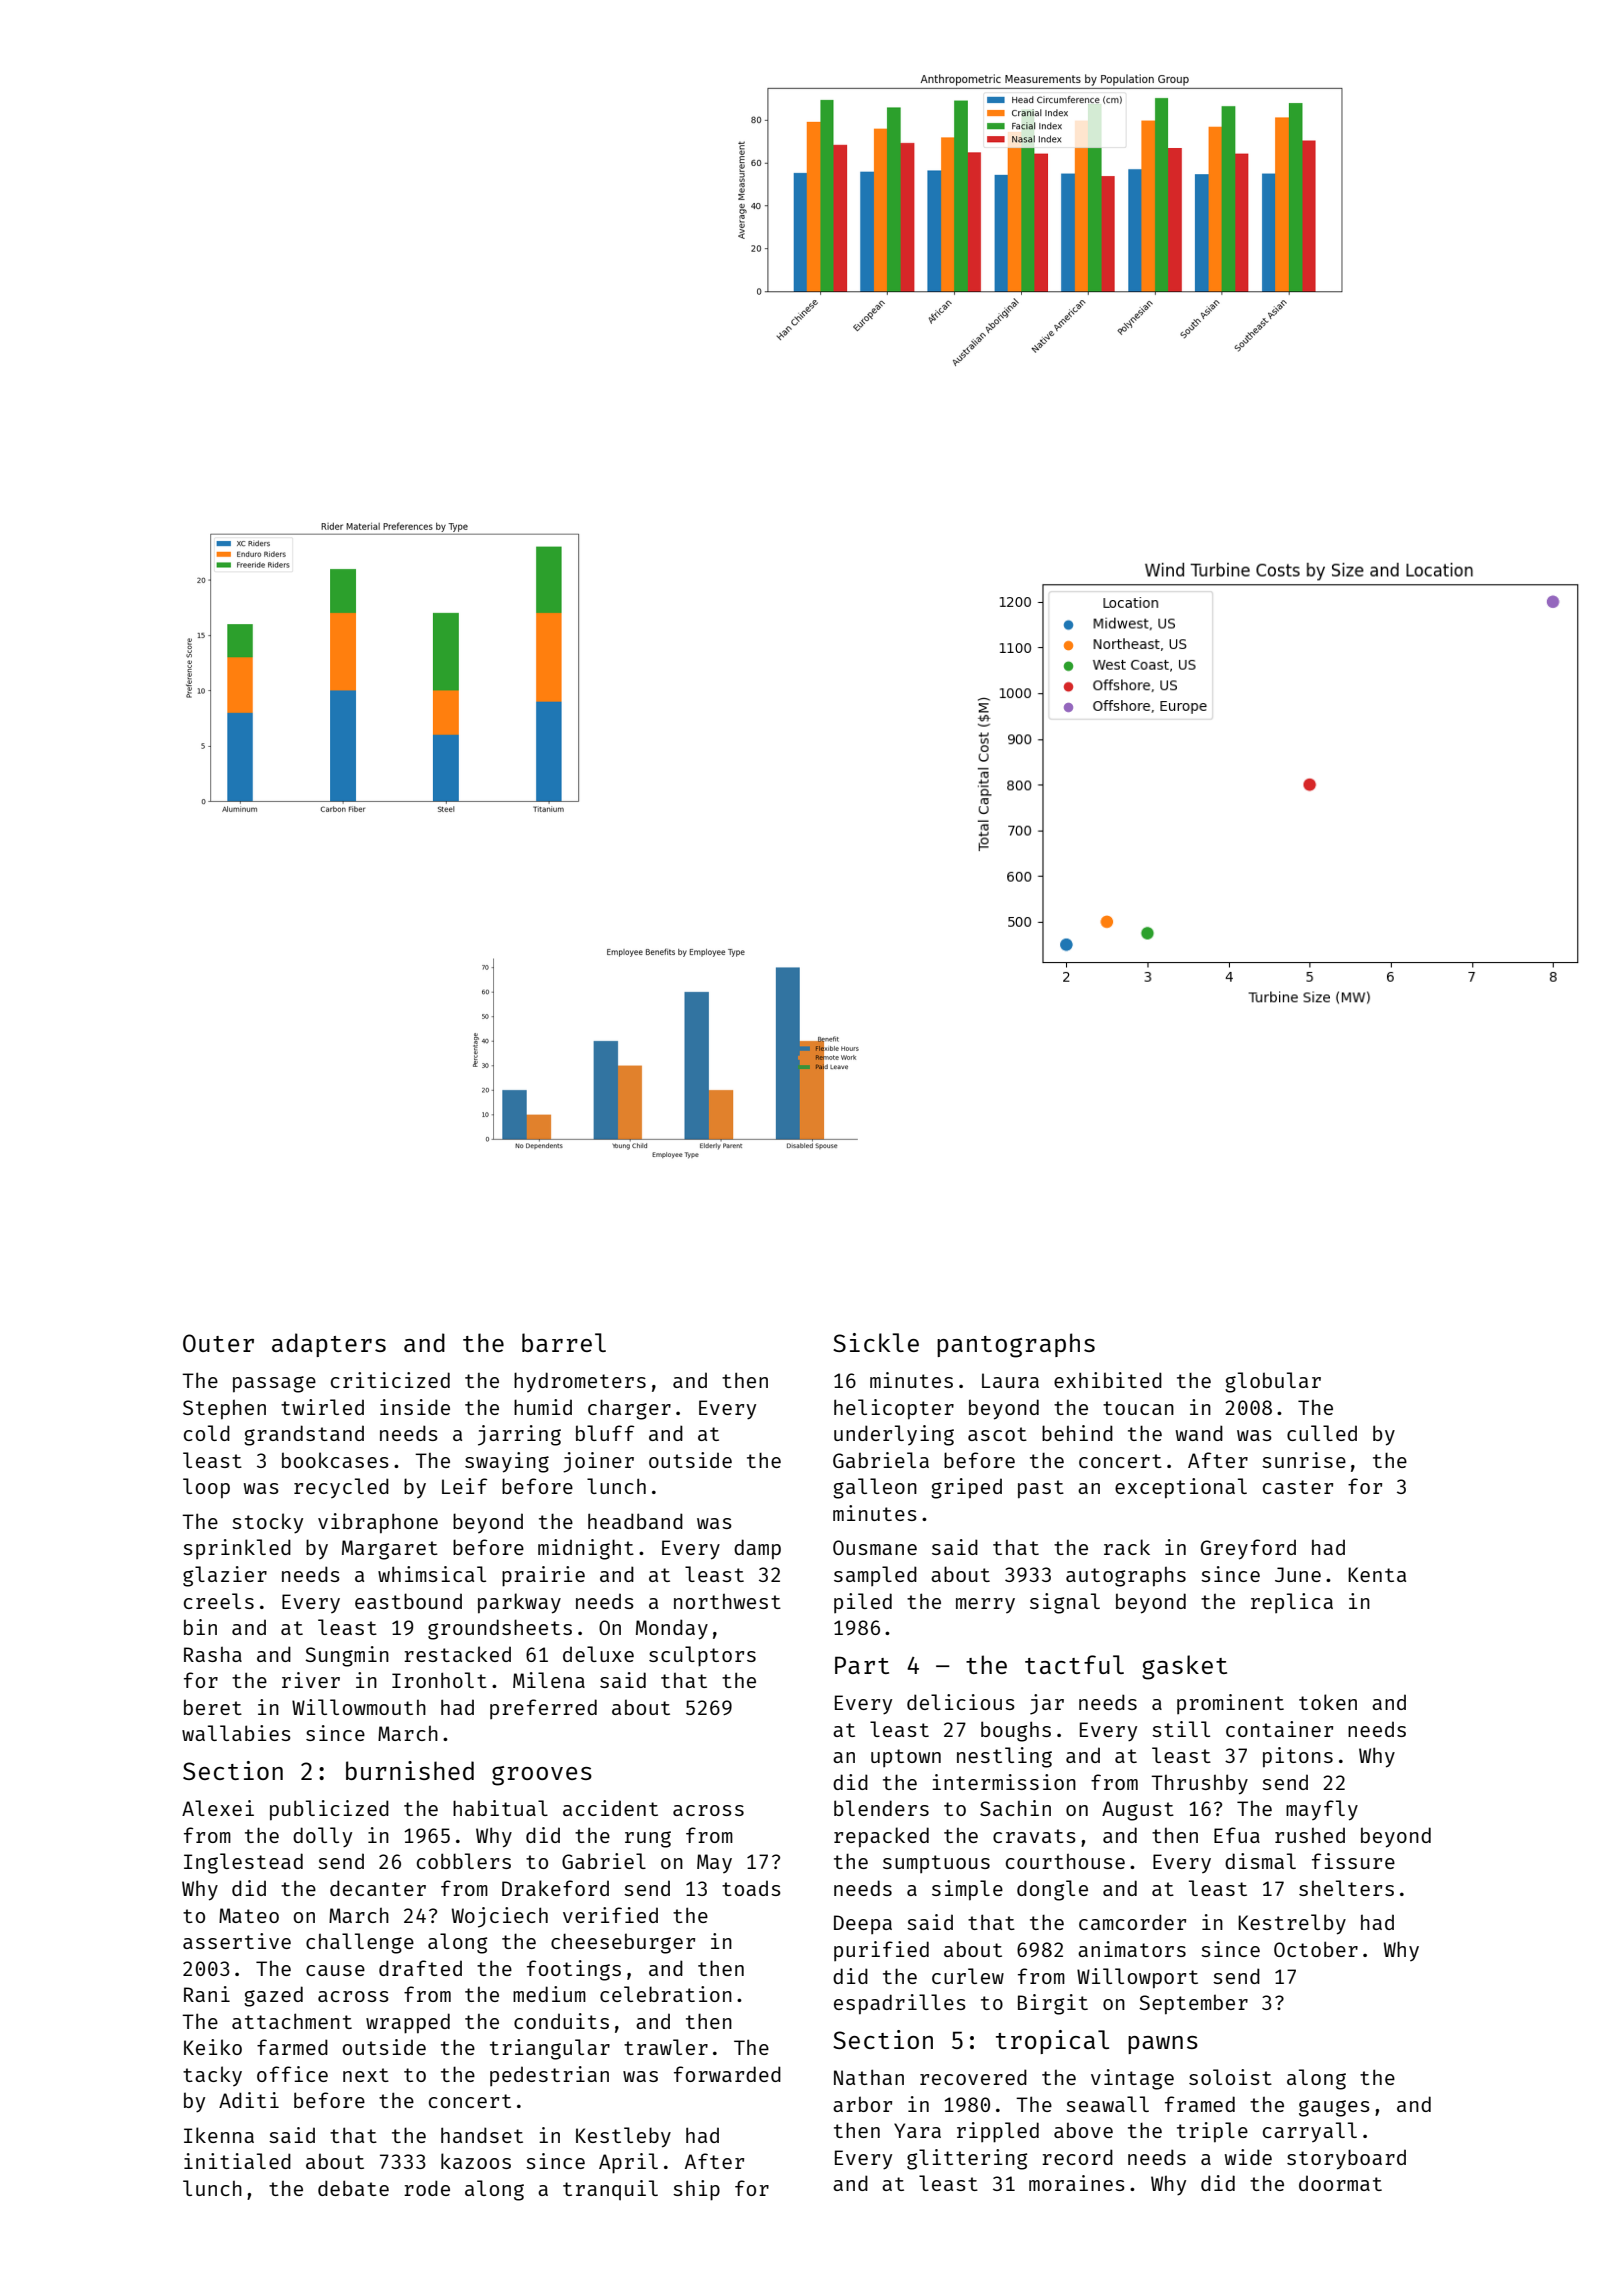  Describe the element at coordinates (366, 2075) in the image. I see `next` at that location.
